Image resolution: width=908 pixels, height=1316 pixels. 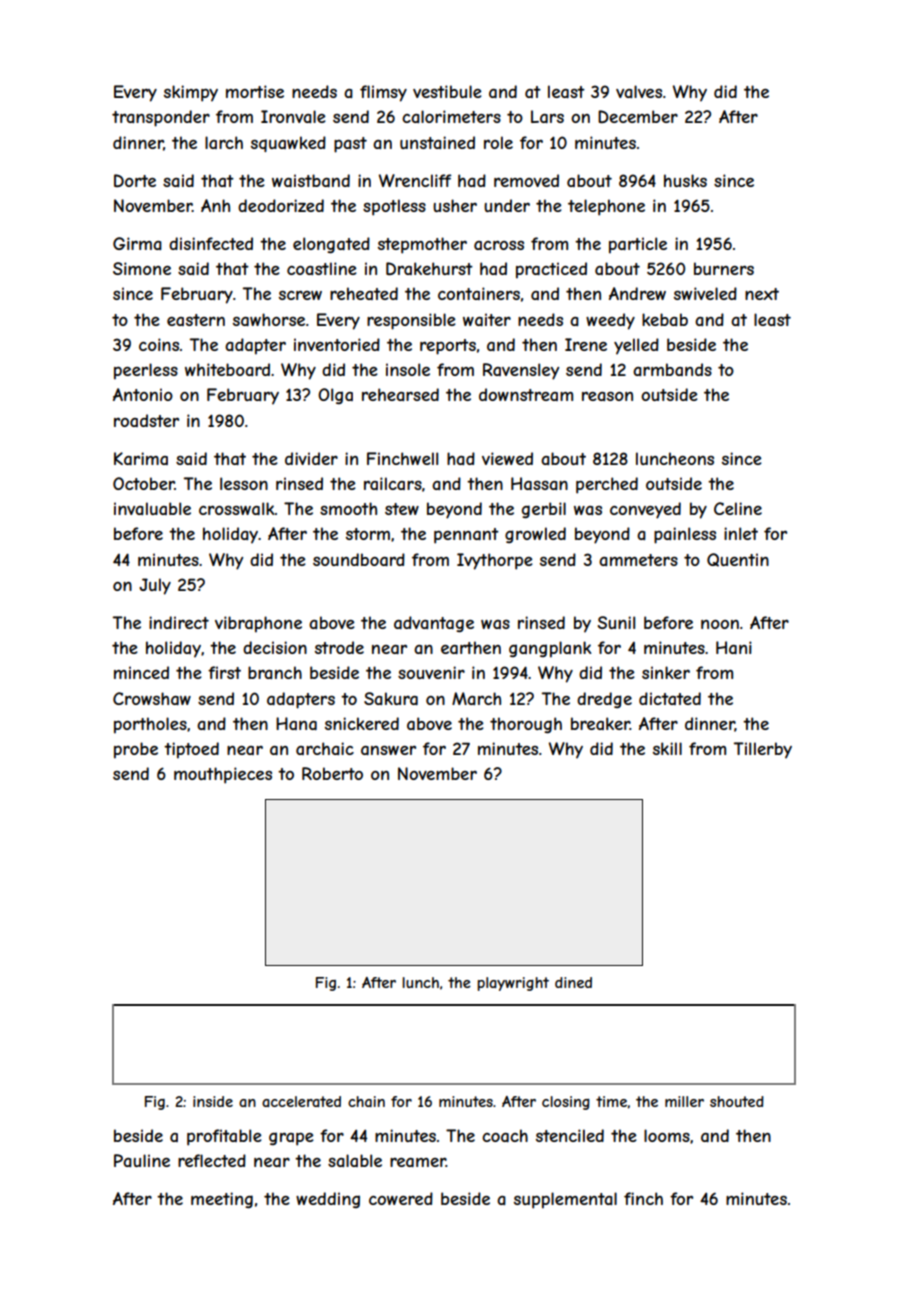 What do you see at coordinates (638, 116) in the screenshot?
I see `December` at bounding box center [638, 116].
